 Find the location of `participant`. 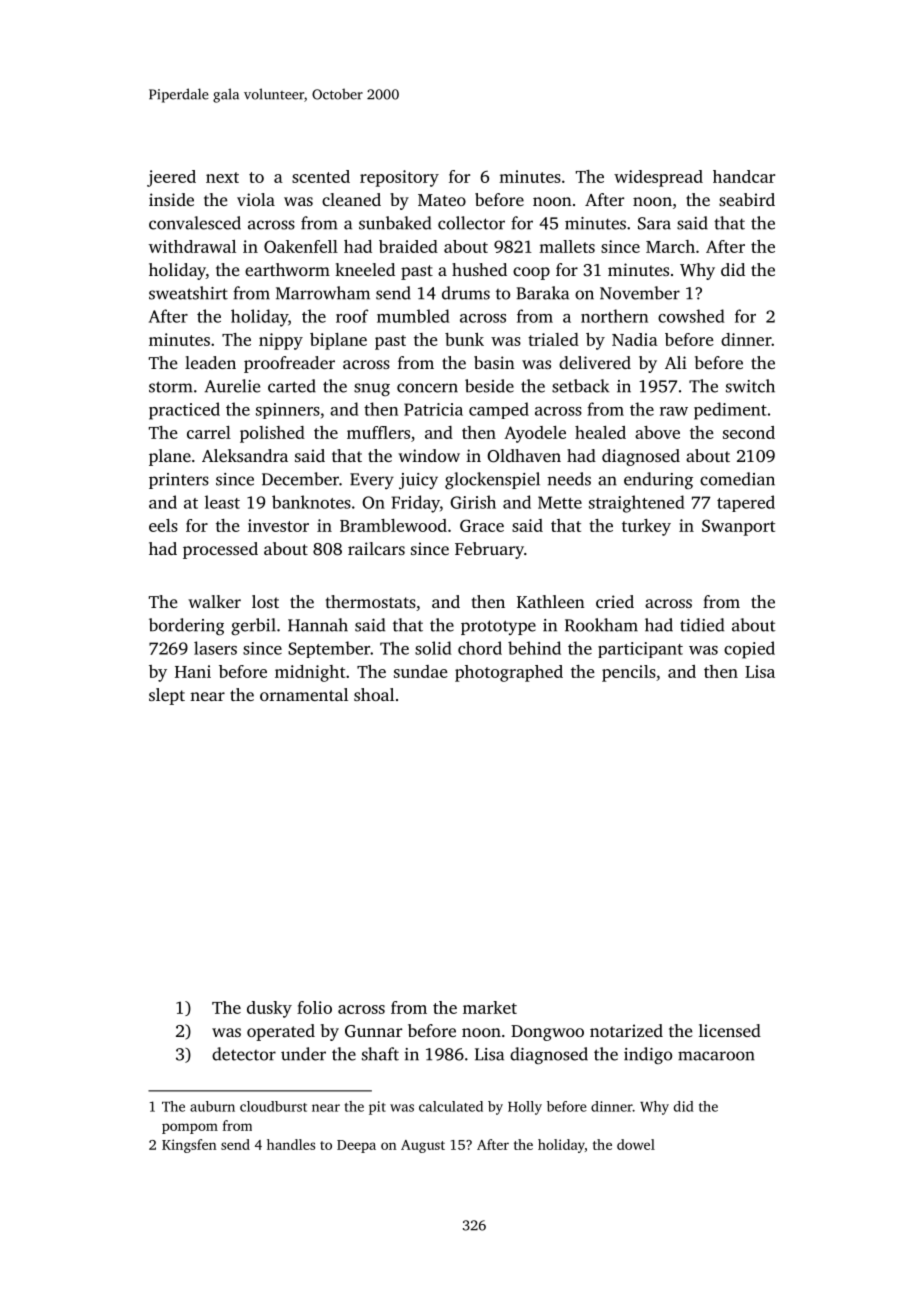

participant is located at coordinates (640, 650).
